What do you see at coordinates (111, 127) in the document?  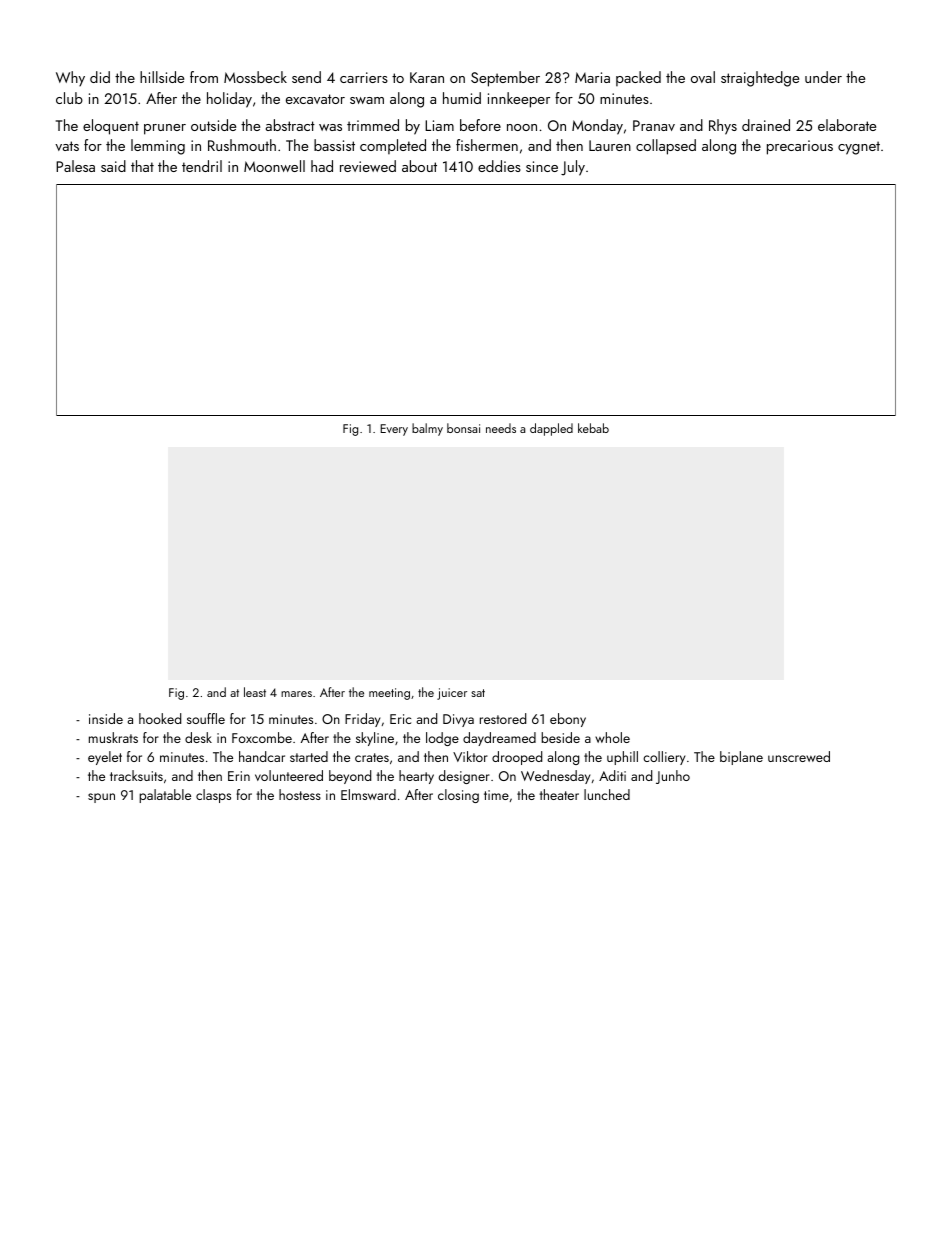 I see `eloquent` at bounding box center [111, 127].
